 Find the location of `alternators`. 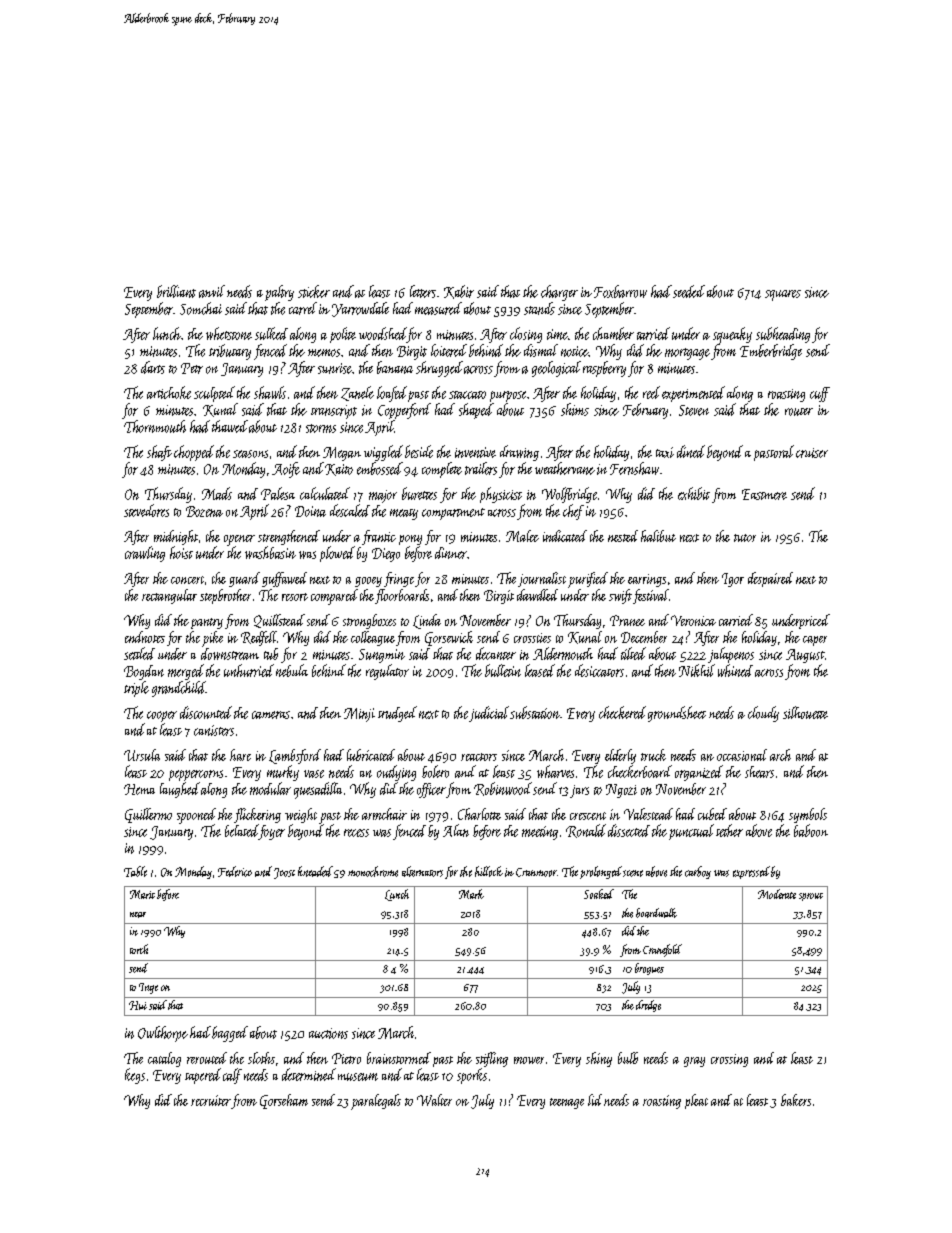

alternators is located at coordinates (422, 871).
